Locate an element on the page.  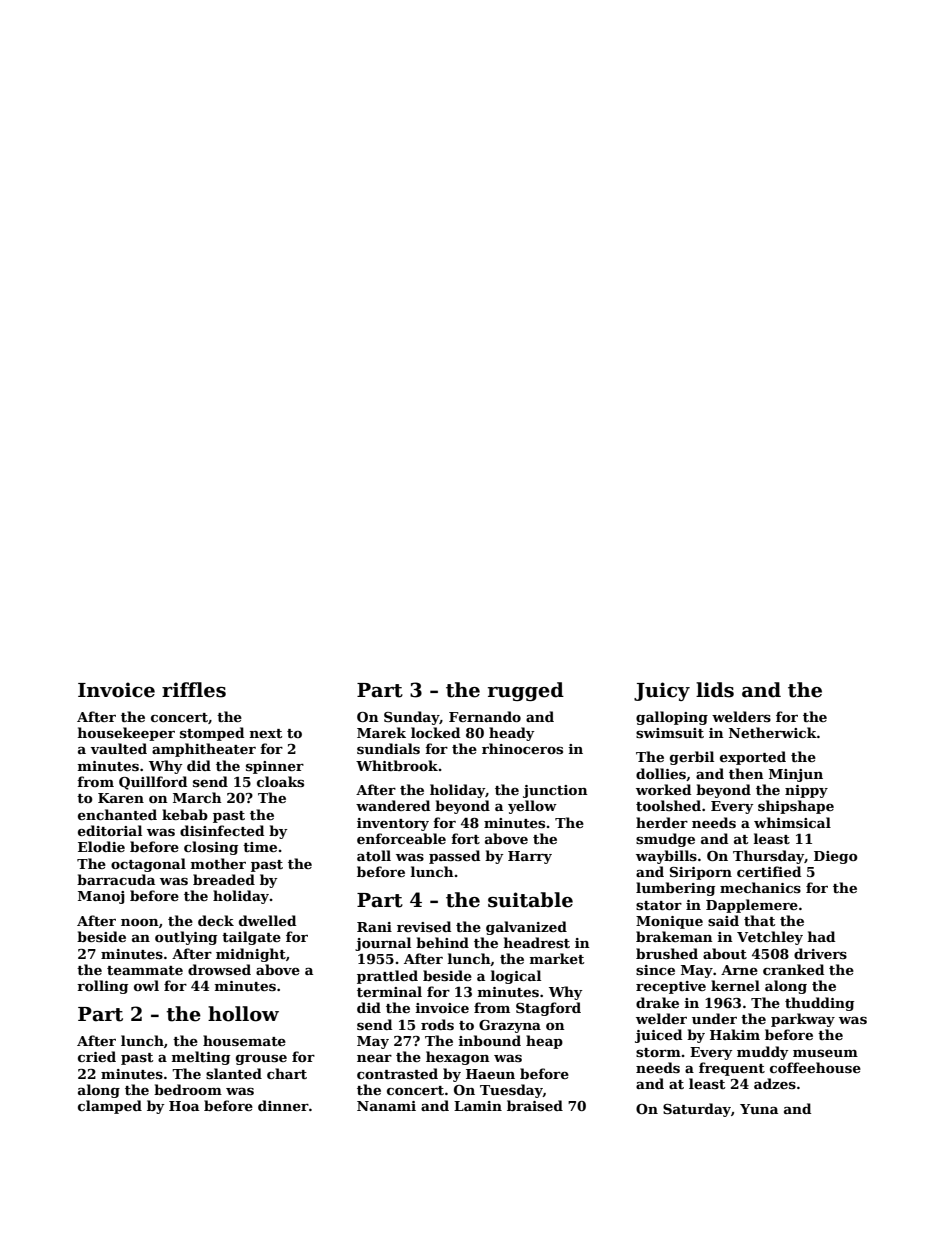
spinner is located at coordinates (275, 767).
